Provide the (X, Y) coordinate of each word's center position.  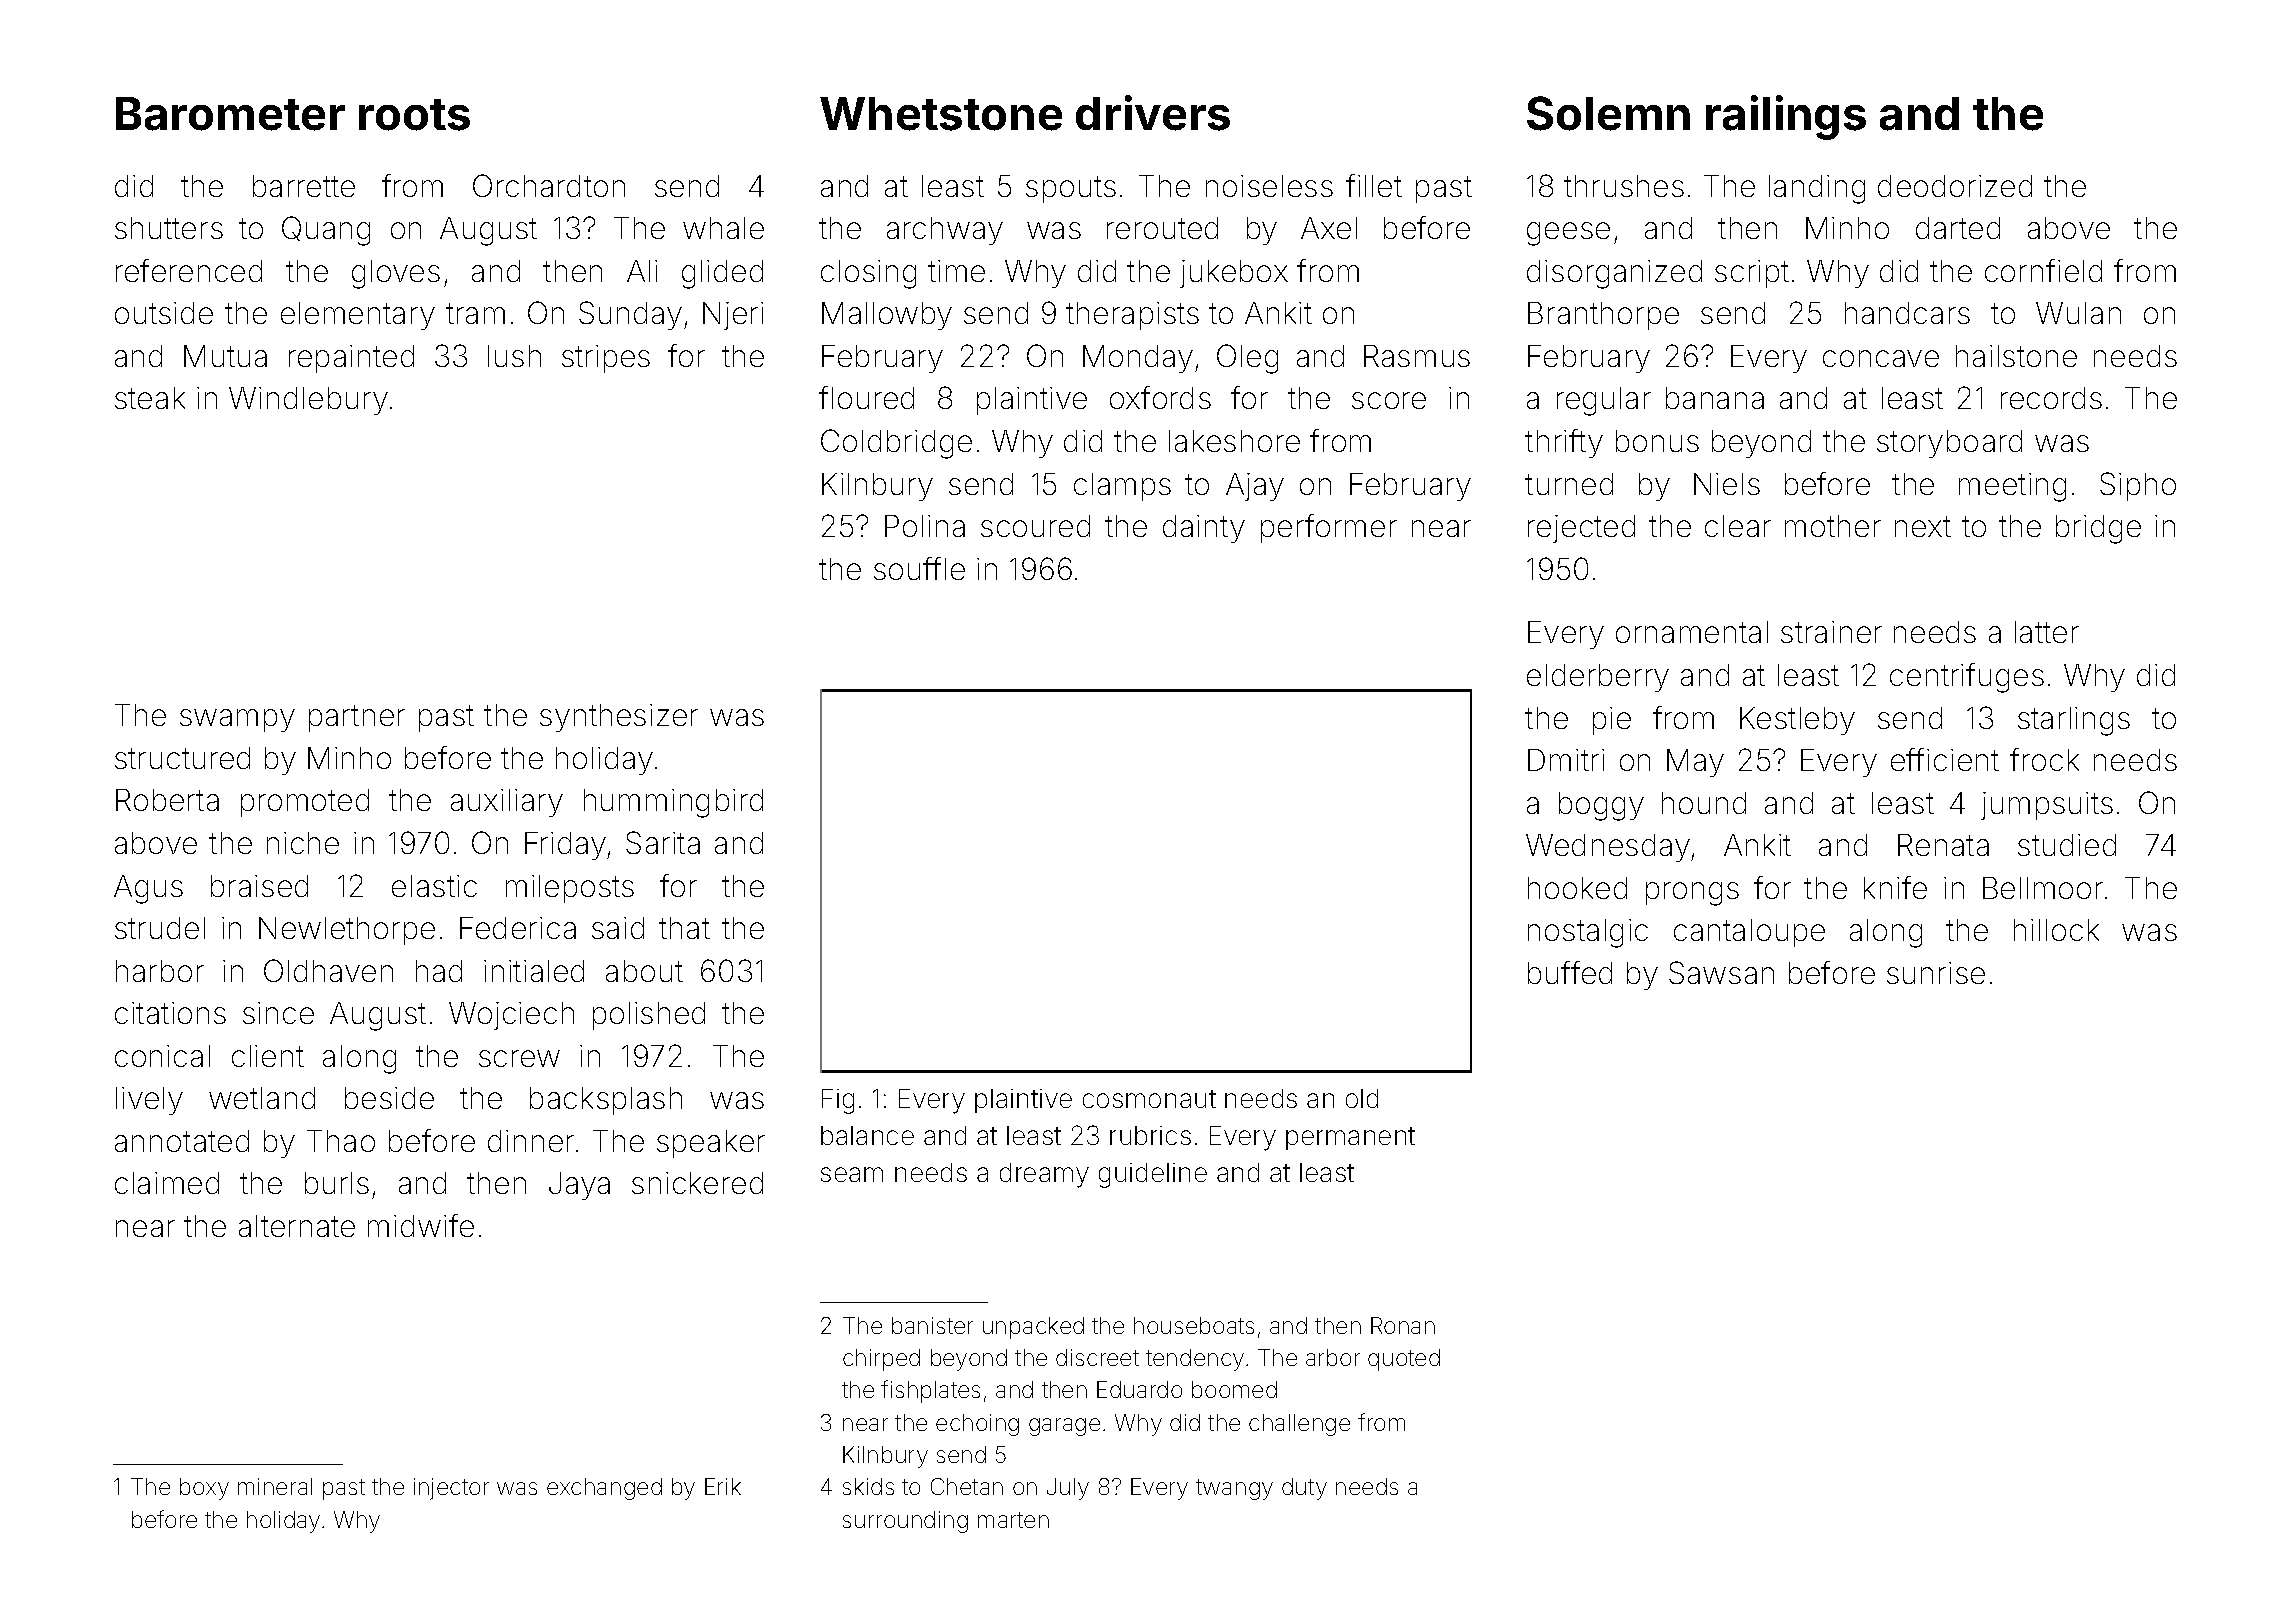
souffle (919, 568)
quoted (1404, 1360)
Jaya (579, 1186)
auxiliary (507, 803)
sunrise (1936, 973)
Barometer (230, 114)
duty (1304, 1489)
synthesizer (619, 718)
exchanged (604, 1489)
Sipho (2138, 486)
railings (1786, 117)
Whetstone (941, 114)
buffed (1570, 972)
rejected (1581, 529)
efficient (1945, 759)
